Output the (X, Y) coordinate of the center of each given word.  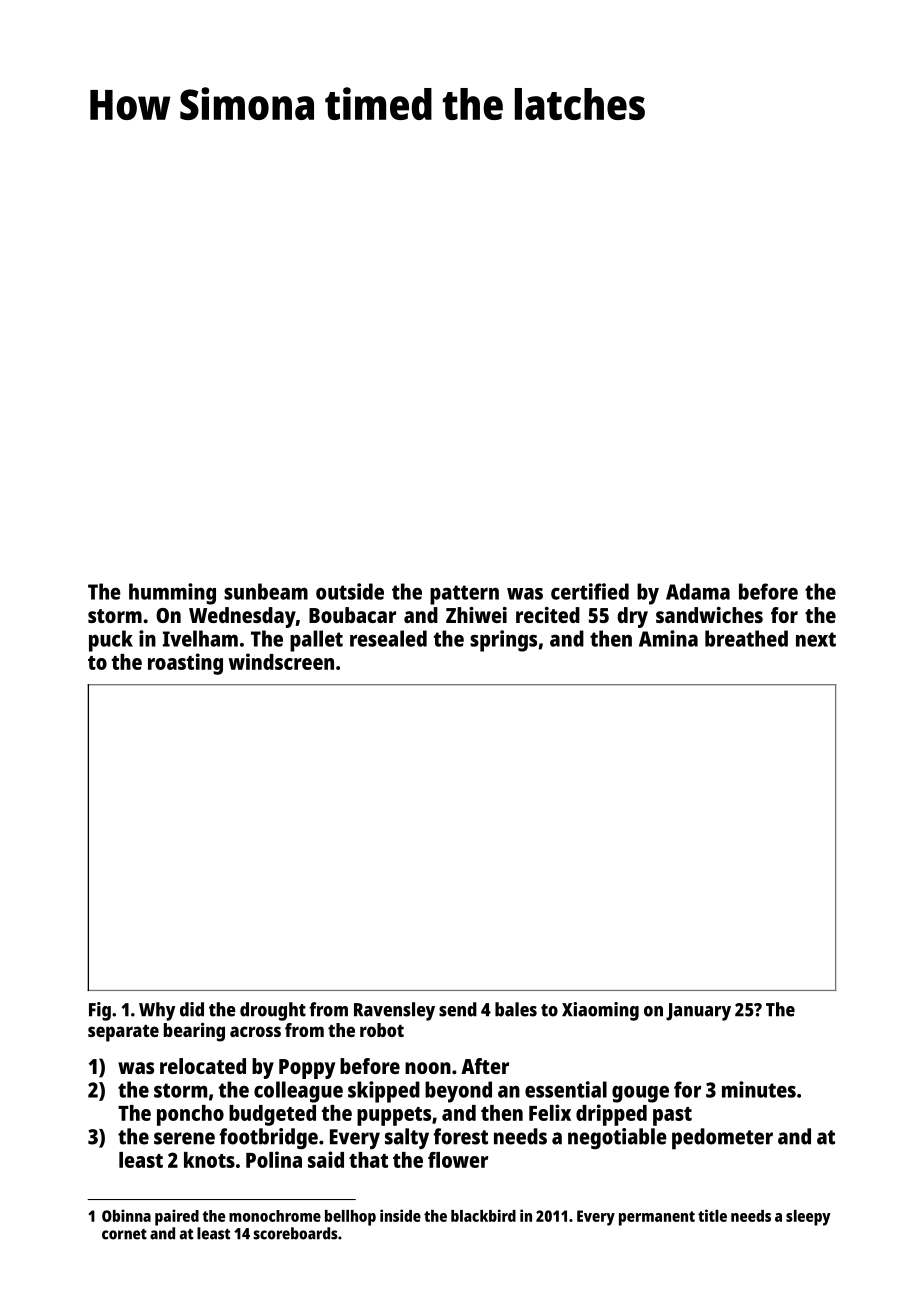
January (698, 1012)
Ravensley (394, 1011)
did (192, 1009)
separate (123, 1033)
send (458, 1009)
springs (503, 641)
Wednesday (242, 617)
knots (209, 1160)
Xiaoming (600, 1011)
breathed (746, 638)
